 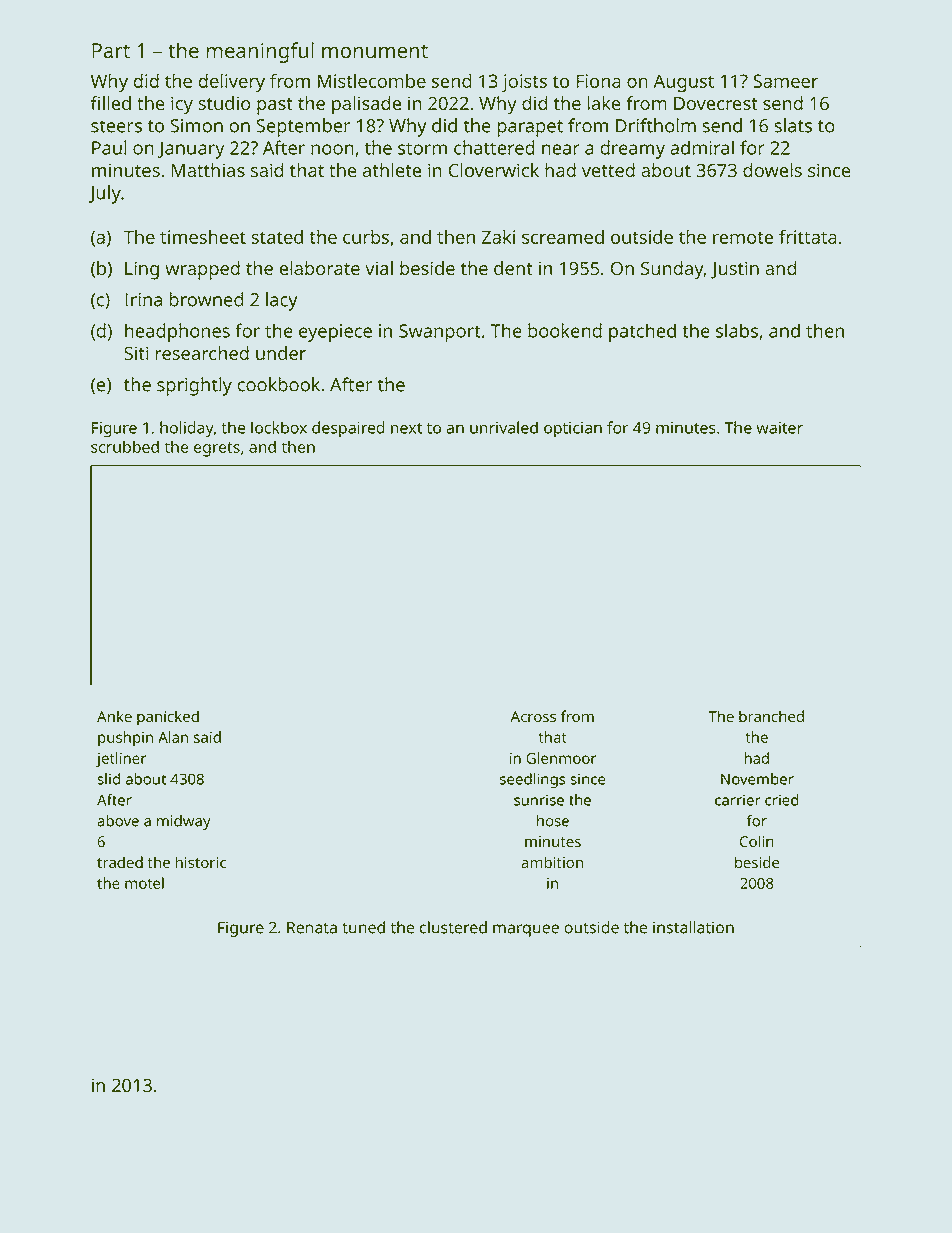 I want to click on motel, so click(x=144, y=883).
